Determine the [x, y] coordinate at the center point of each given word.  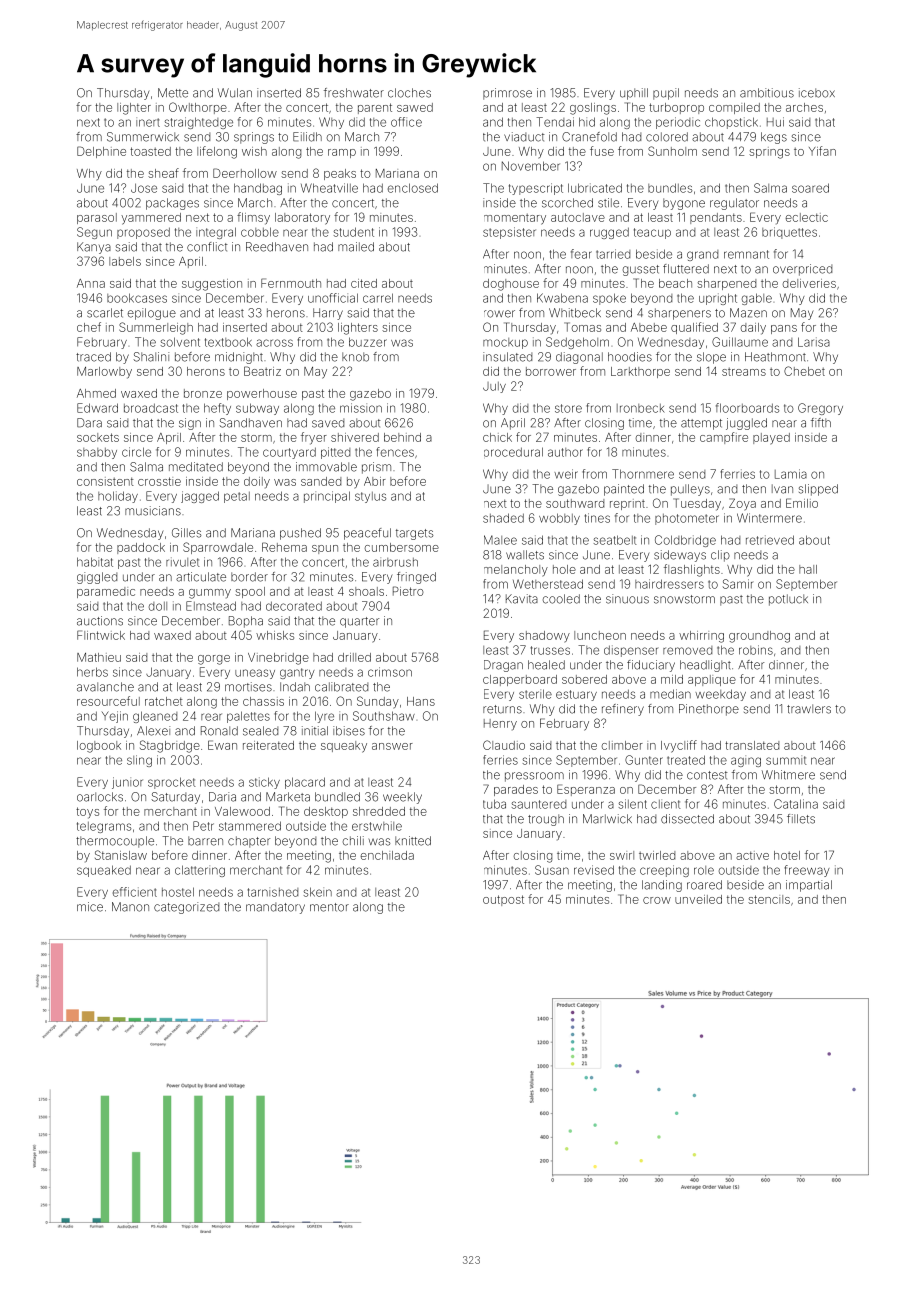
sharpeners [679, 314]
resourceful [108, 701]
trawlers [809, 709]
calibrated [341, 687]
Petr [203, 826]
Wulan [235, 93]
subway [257, 409]
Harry [328, 314]
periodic [678, 123]
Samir [738, 584]
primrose [507, 94]
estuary [576, 695]
